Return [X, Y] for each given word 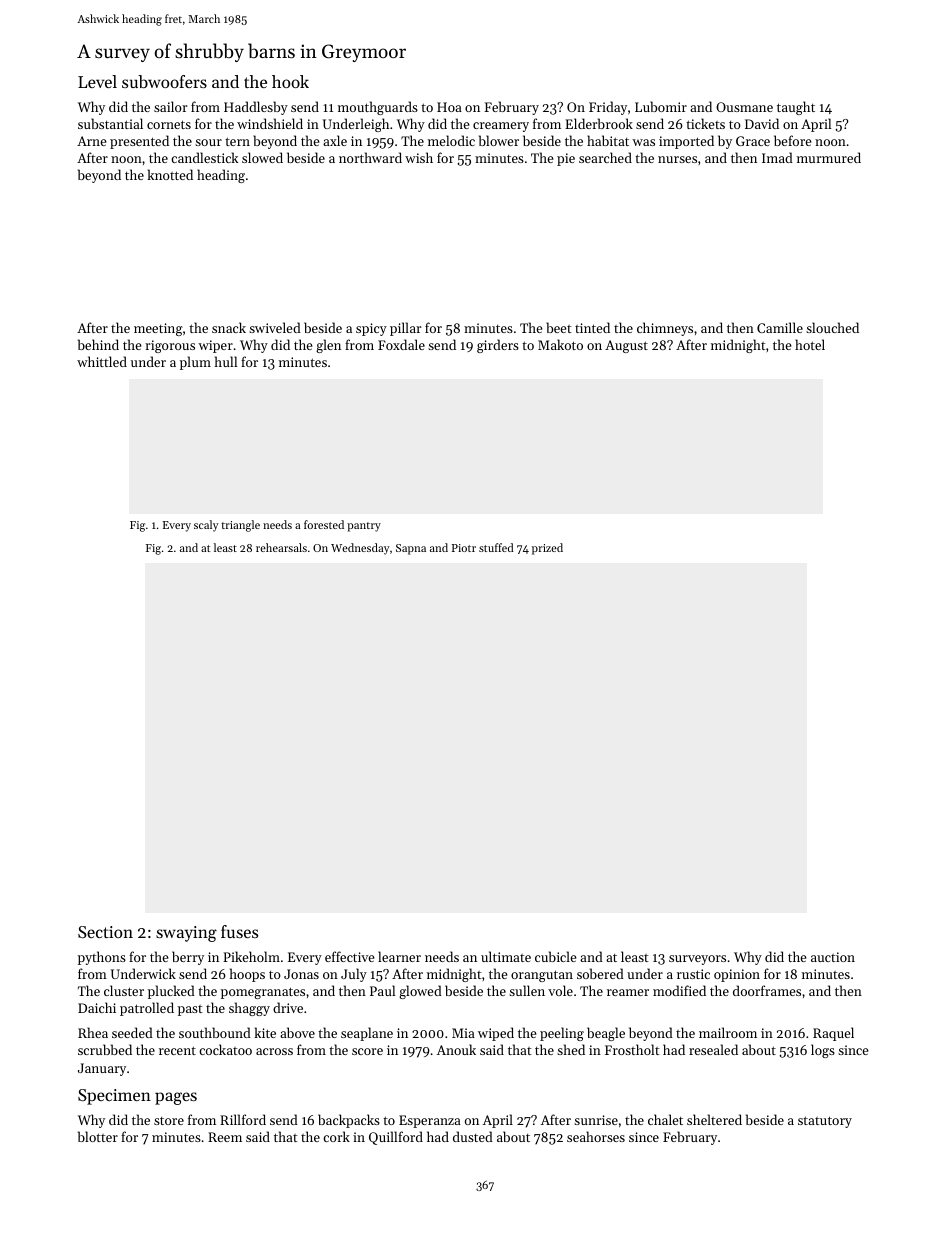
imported [686, 142]
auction [833, 957]
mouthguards [378, 108]
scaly [206, 526]
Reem [225, 1137]
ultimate [506, 956]
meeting [158, 329]
